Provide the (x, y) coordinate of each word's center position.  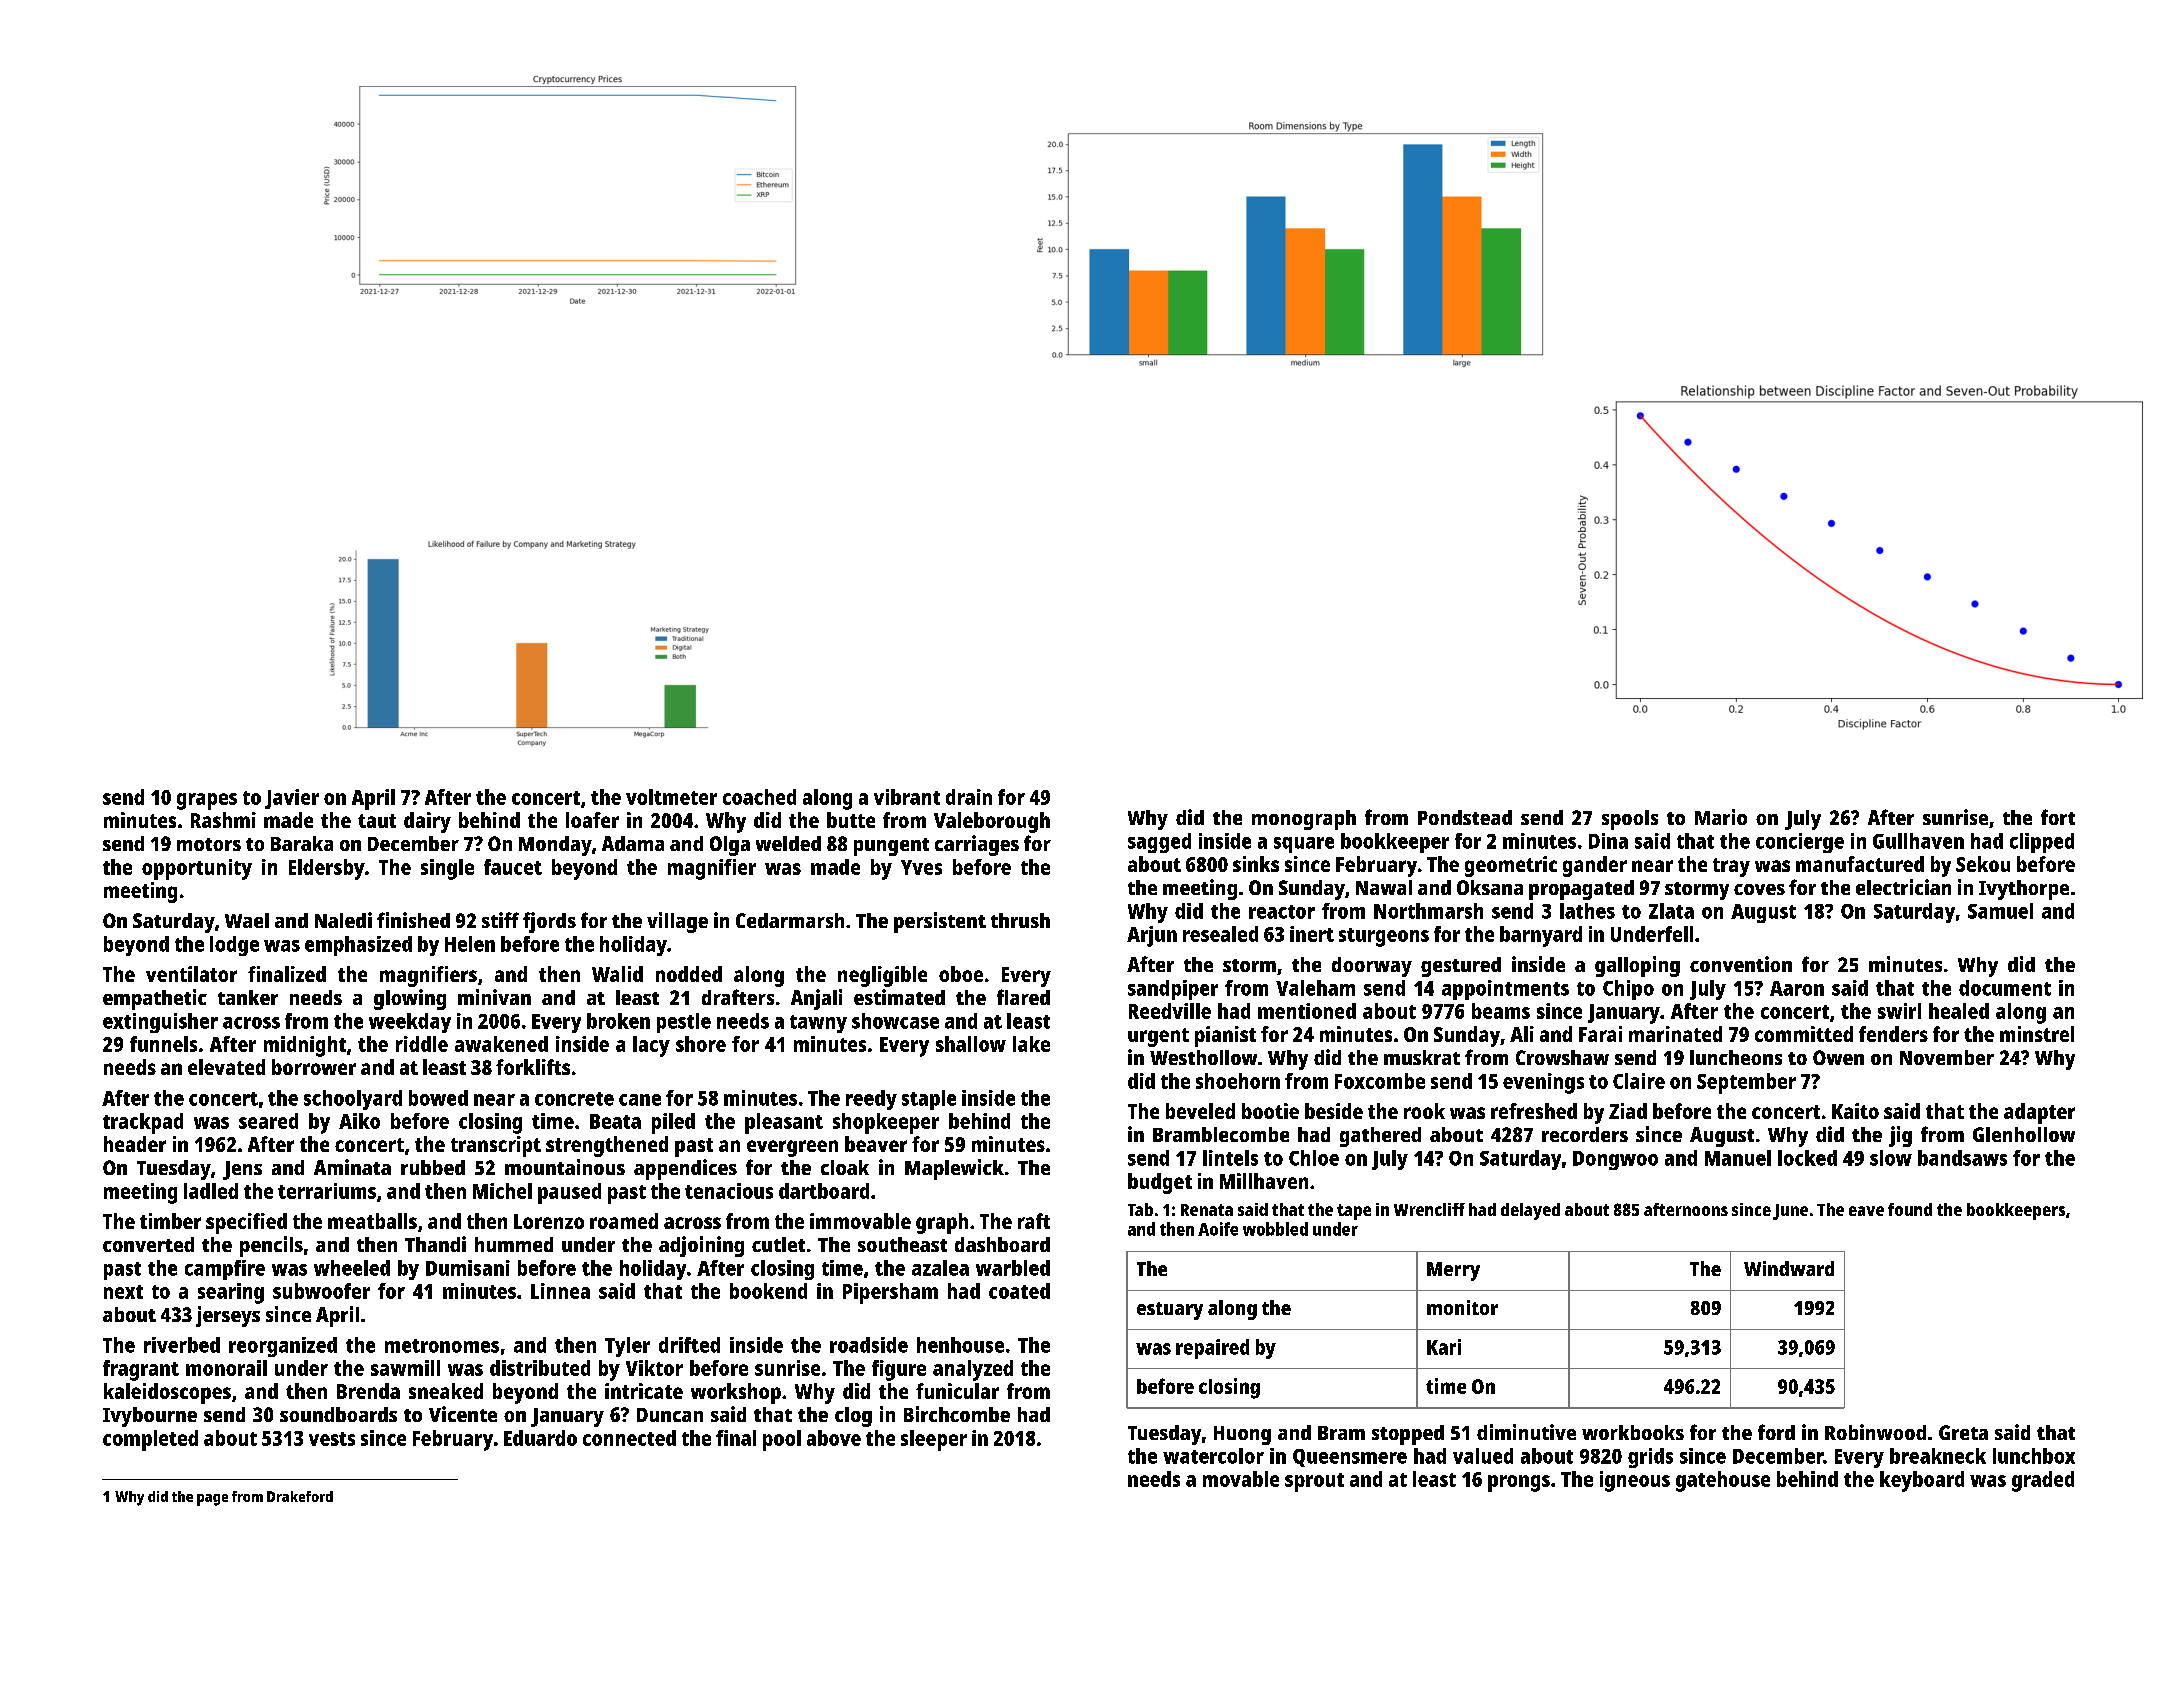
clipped (2042, 843)
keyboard (1922, 1481)
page (212, 1500)
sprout (1314, 1482)
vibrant (907, 797)
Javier (292, 799)
